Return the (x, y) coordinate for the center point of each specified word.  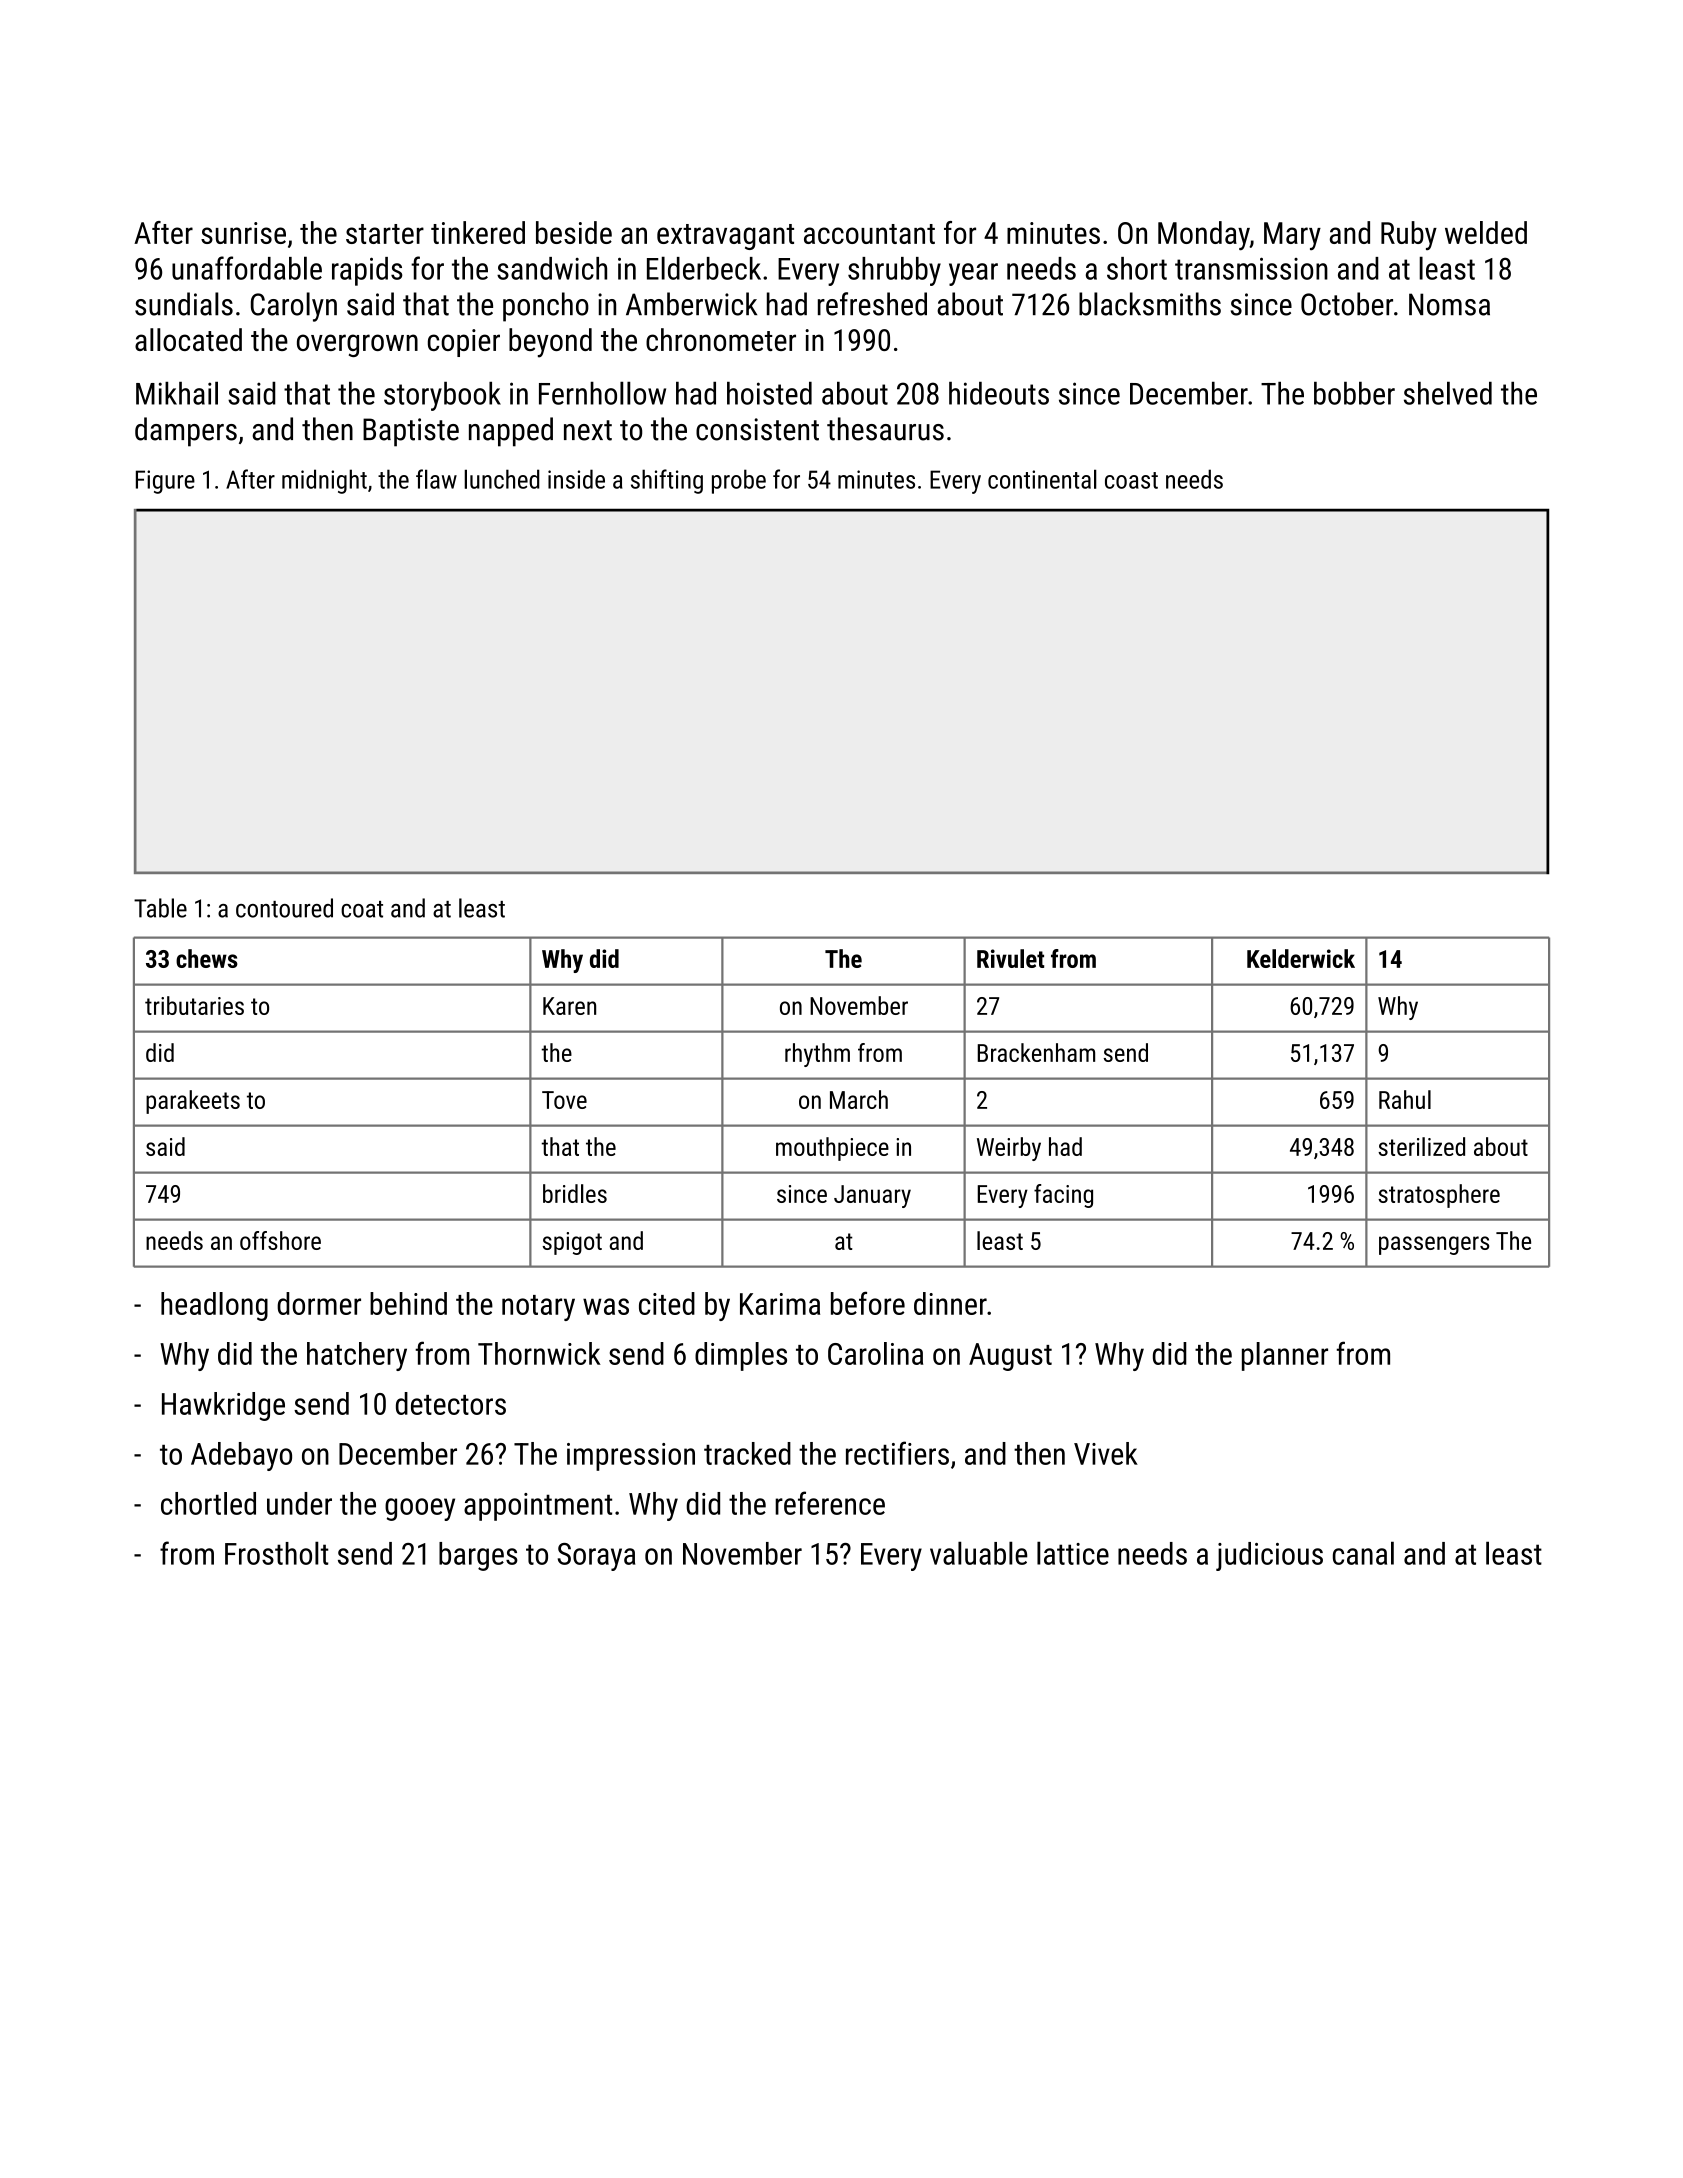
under (299, 1503)
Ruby (1409, 236)
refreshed (872, 304)
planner (1285, 1356)
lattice (1073, 1553)
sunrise (243, 233)
